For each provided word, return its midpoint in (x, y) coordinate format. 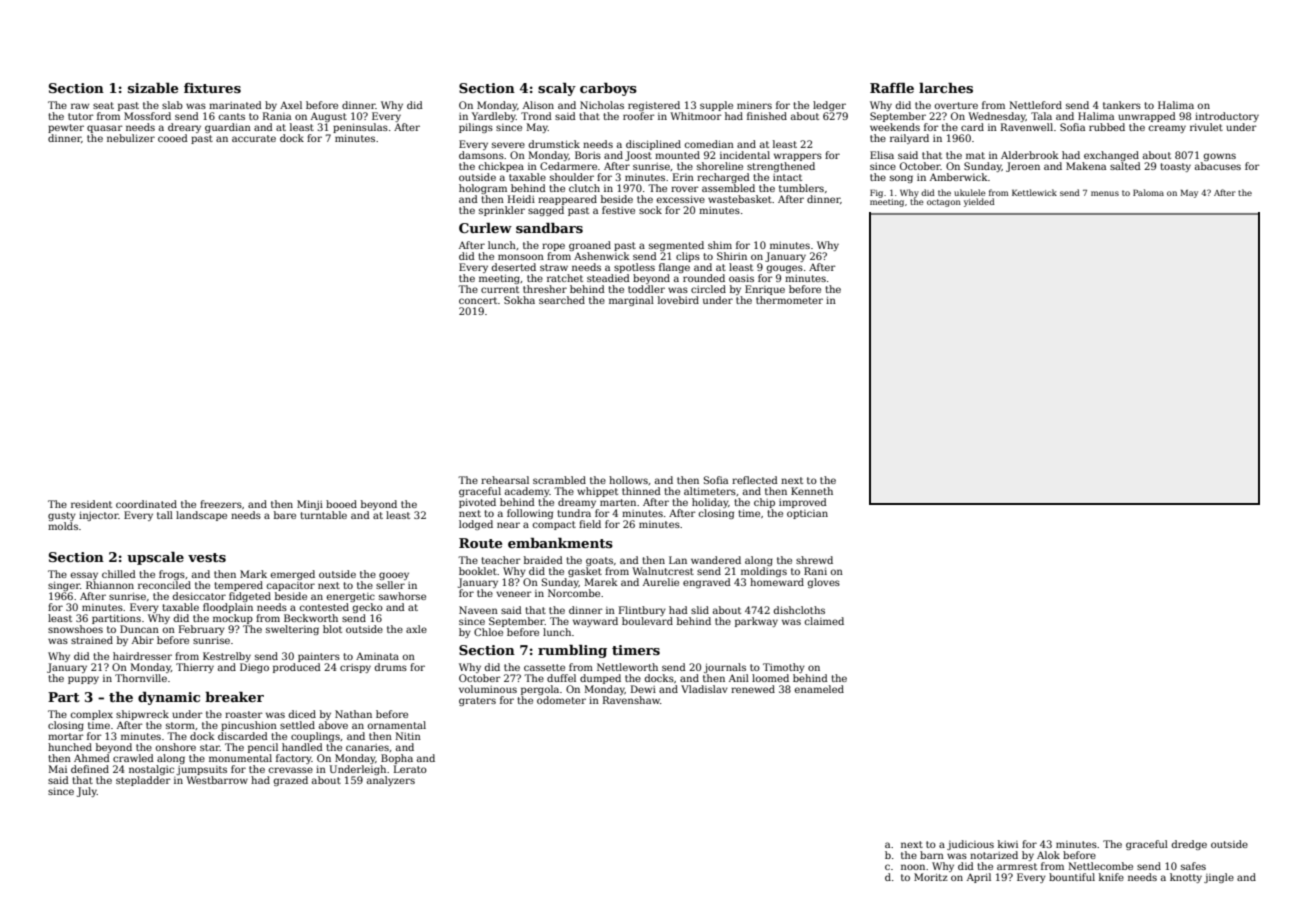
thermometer (789, 300)
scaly (557, 89)
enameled (819, 689)
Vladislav (704, 689)
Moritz (931, 877)
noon (913, 867)
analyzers (391, 781)
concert (478, 300)
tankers (1122, 105)
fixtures (212, 88)
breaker (234, 697)
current (500, 289)
